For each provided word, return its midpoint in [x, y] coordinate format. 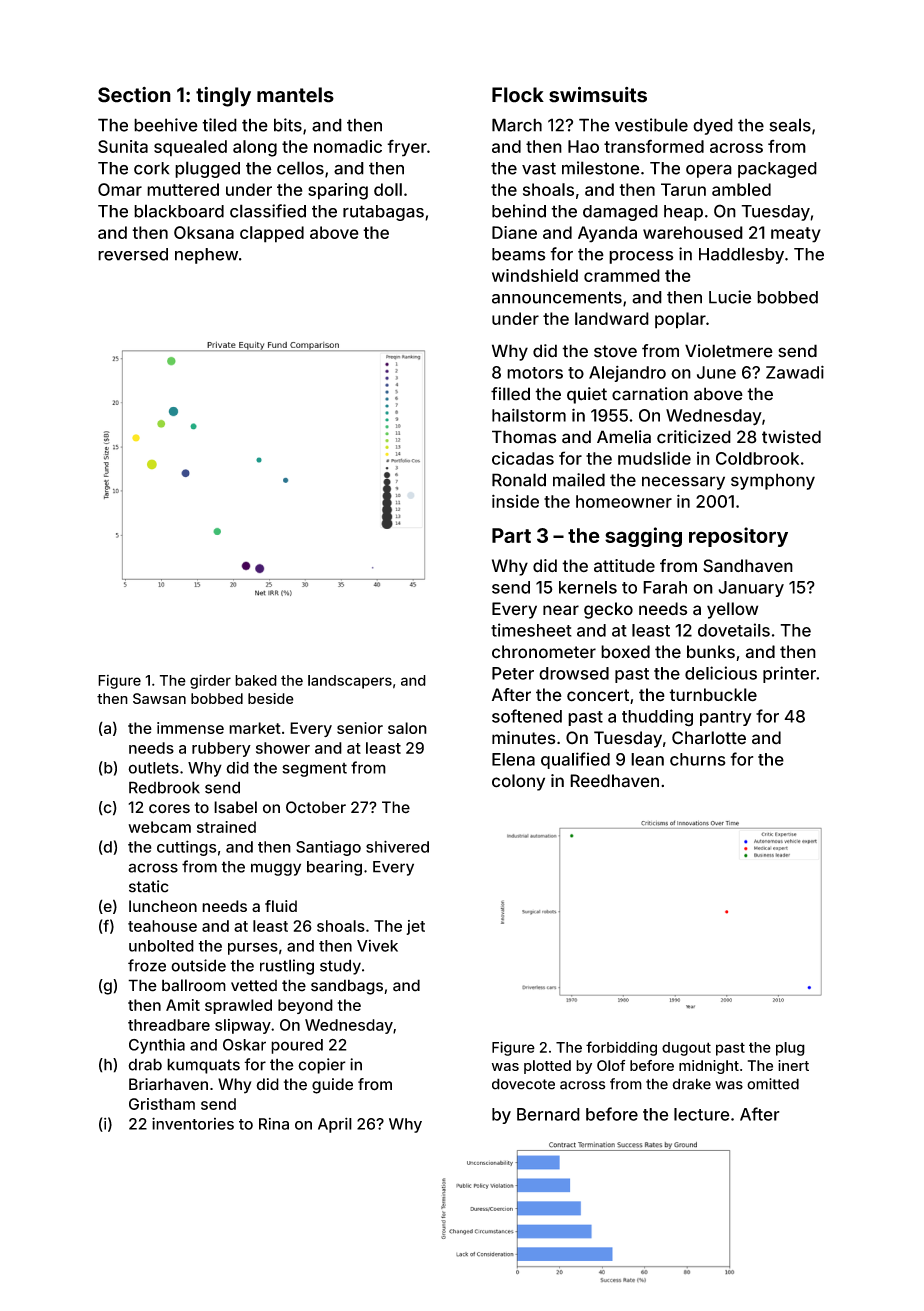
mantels [295, 95]
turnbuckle [713, 695]
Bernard [548, 1114]
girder [210, 681]
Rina [274, 1124]
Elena [513, 759]
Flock [518, 95]
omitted [773, 1084]
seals [790, 125]
